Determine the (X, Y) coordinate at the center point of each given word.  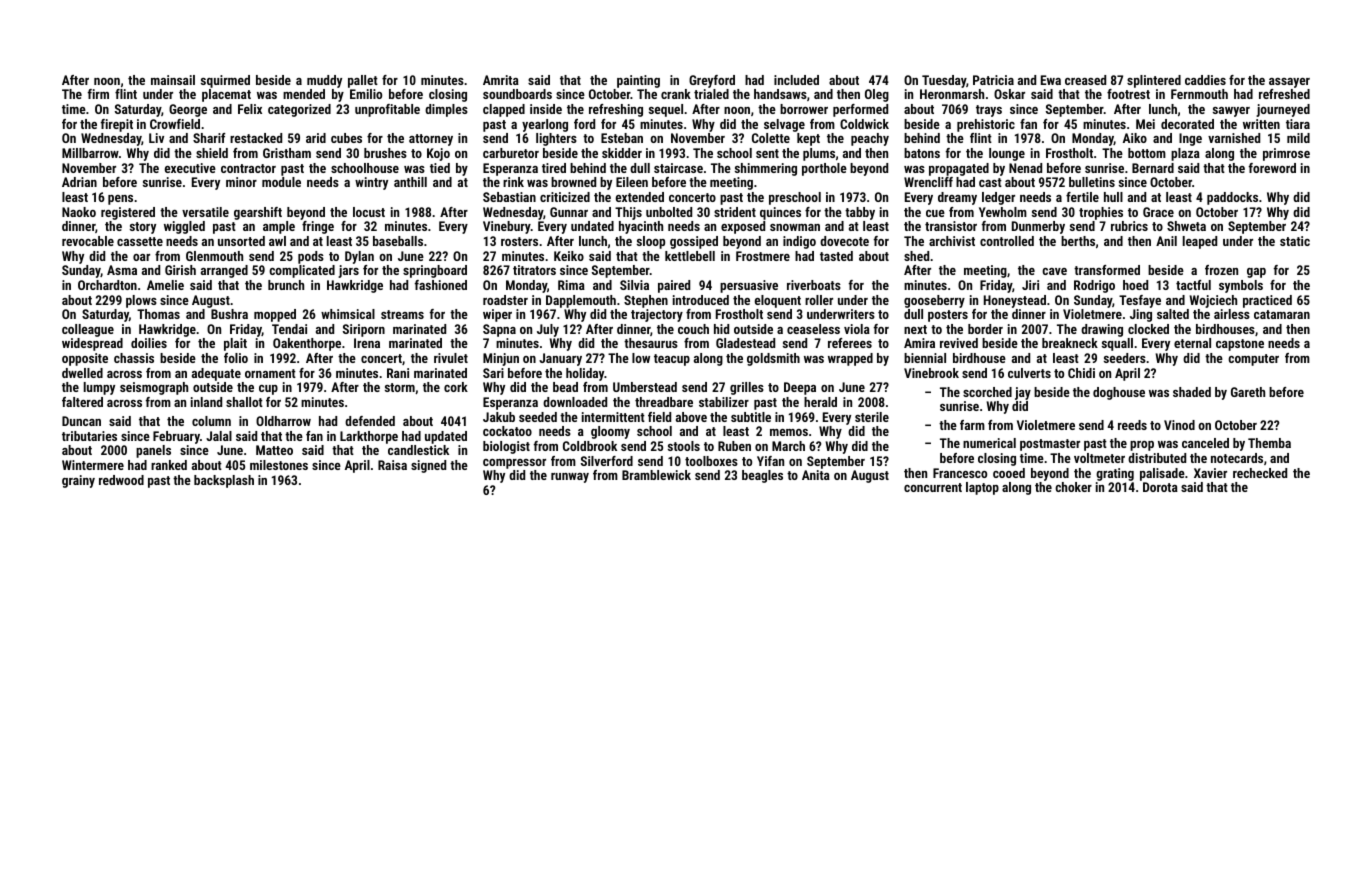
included (796, 80)
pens (120, 200)
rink (513, 182)
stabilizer (724, 402)
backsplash (224, 481)
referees (850, 343)
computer (1253, 360)
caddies (1205, 80)
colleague (88, 330)
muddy (324, 81)
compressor (514, 464)
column (211, 421)
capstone (1240, 345)
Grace (1158, 212)
